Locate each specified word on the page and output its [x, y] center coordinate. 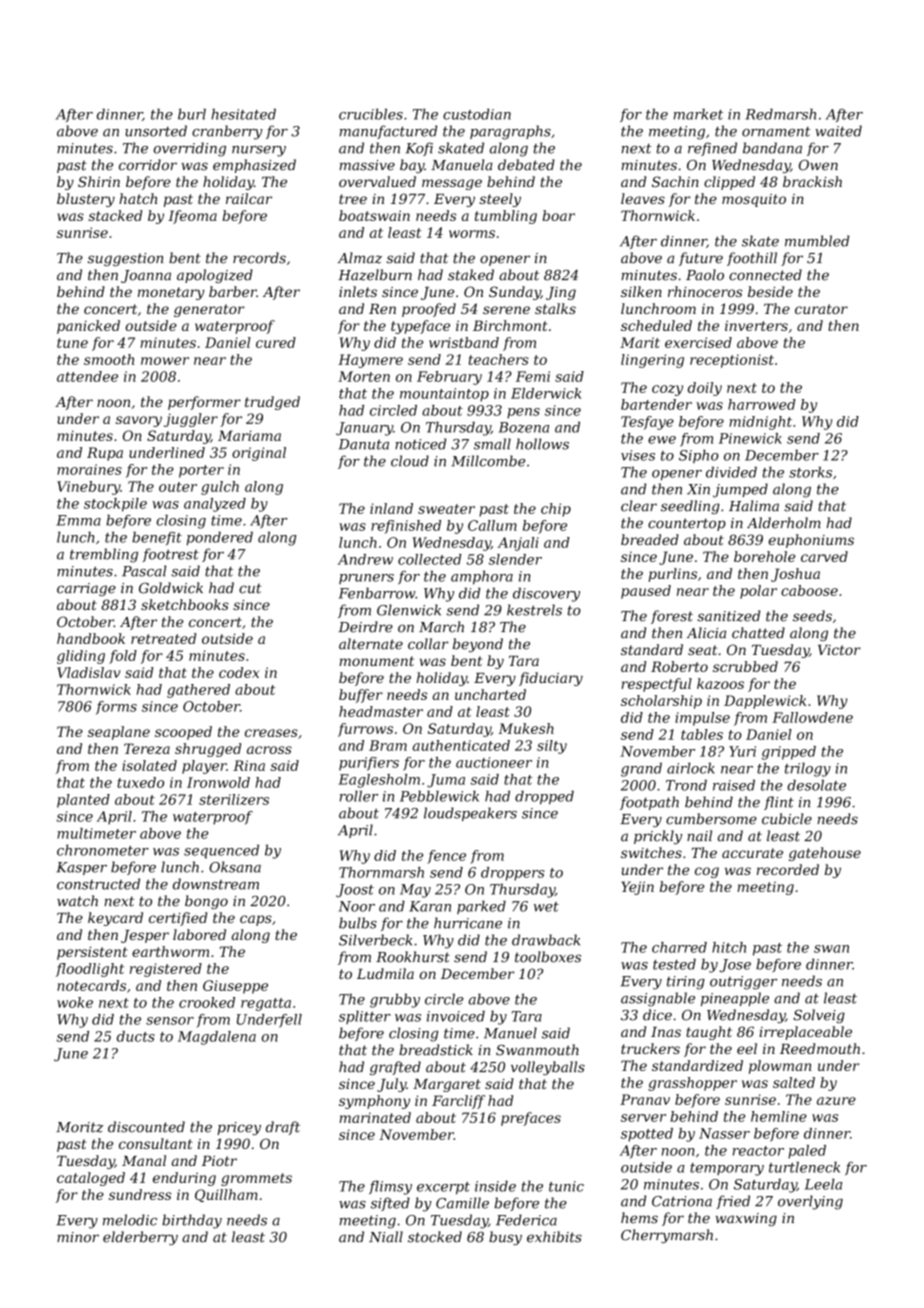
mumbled [817, 241]
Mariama [249, 435]
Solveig [819, 1016]
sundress [140, 1194]
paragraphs [510, 132]
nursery [259, 151]
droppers [513, 874]
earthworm [170, 951]
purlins [672, 575]
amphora [482, 577]
